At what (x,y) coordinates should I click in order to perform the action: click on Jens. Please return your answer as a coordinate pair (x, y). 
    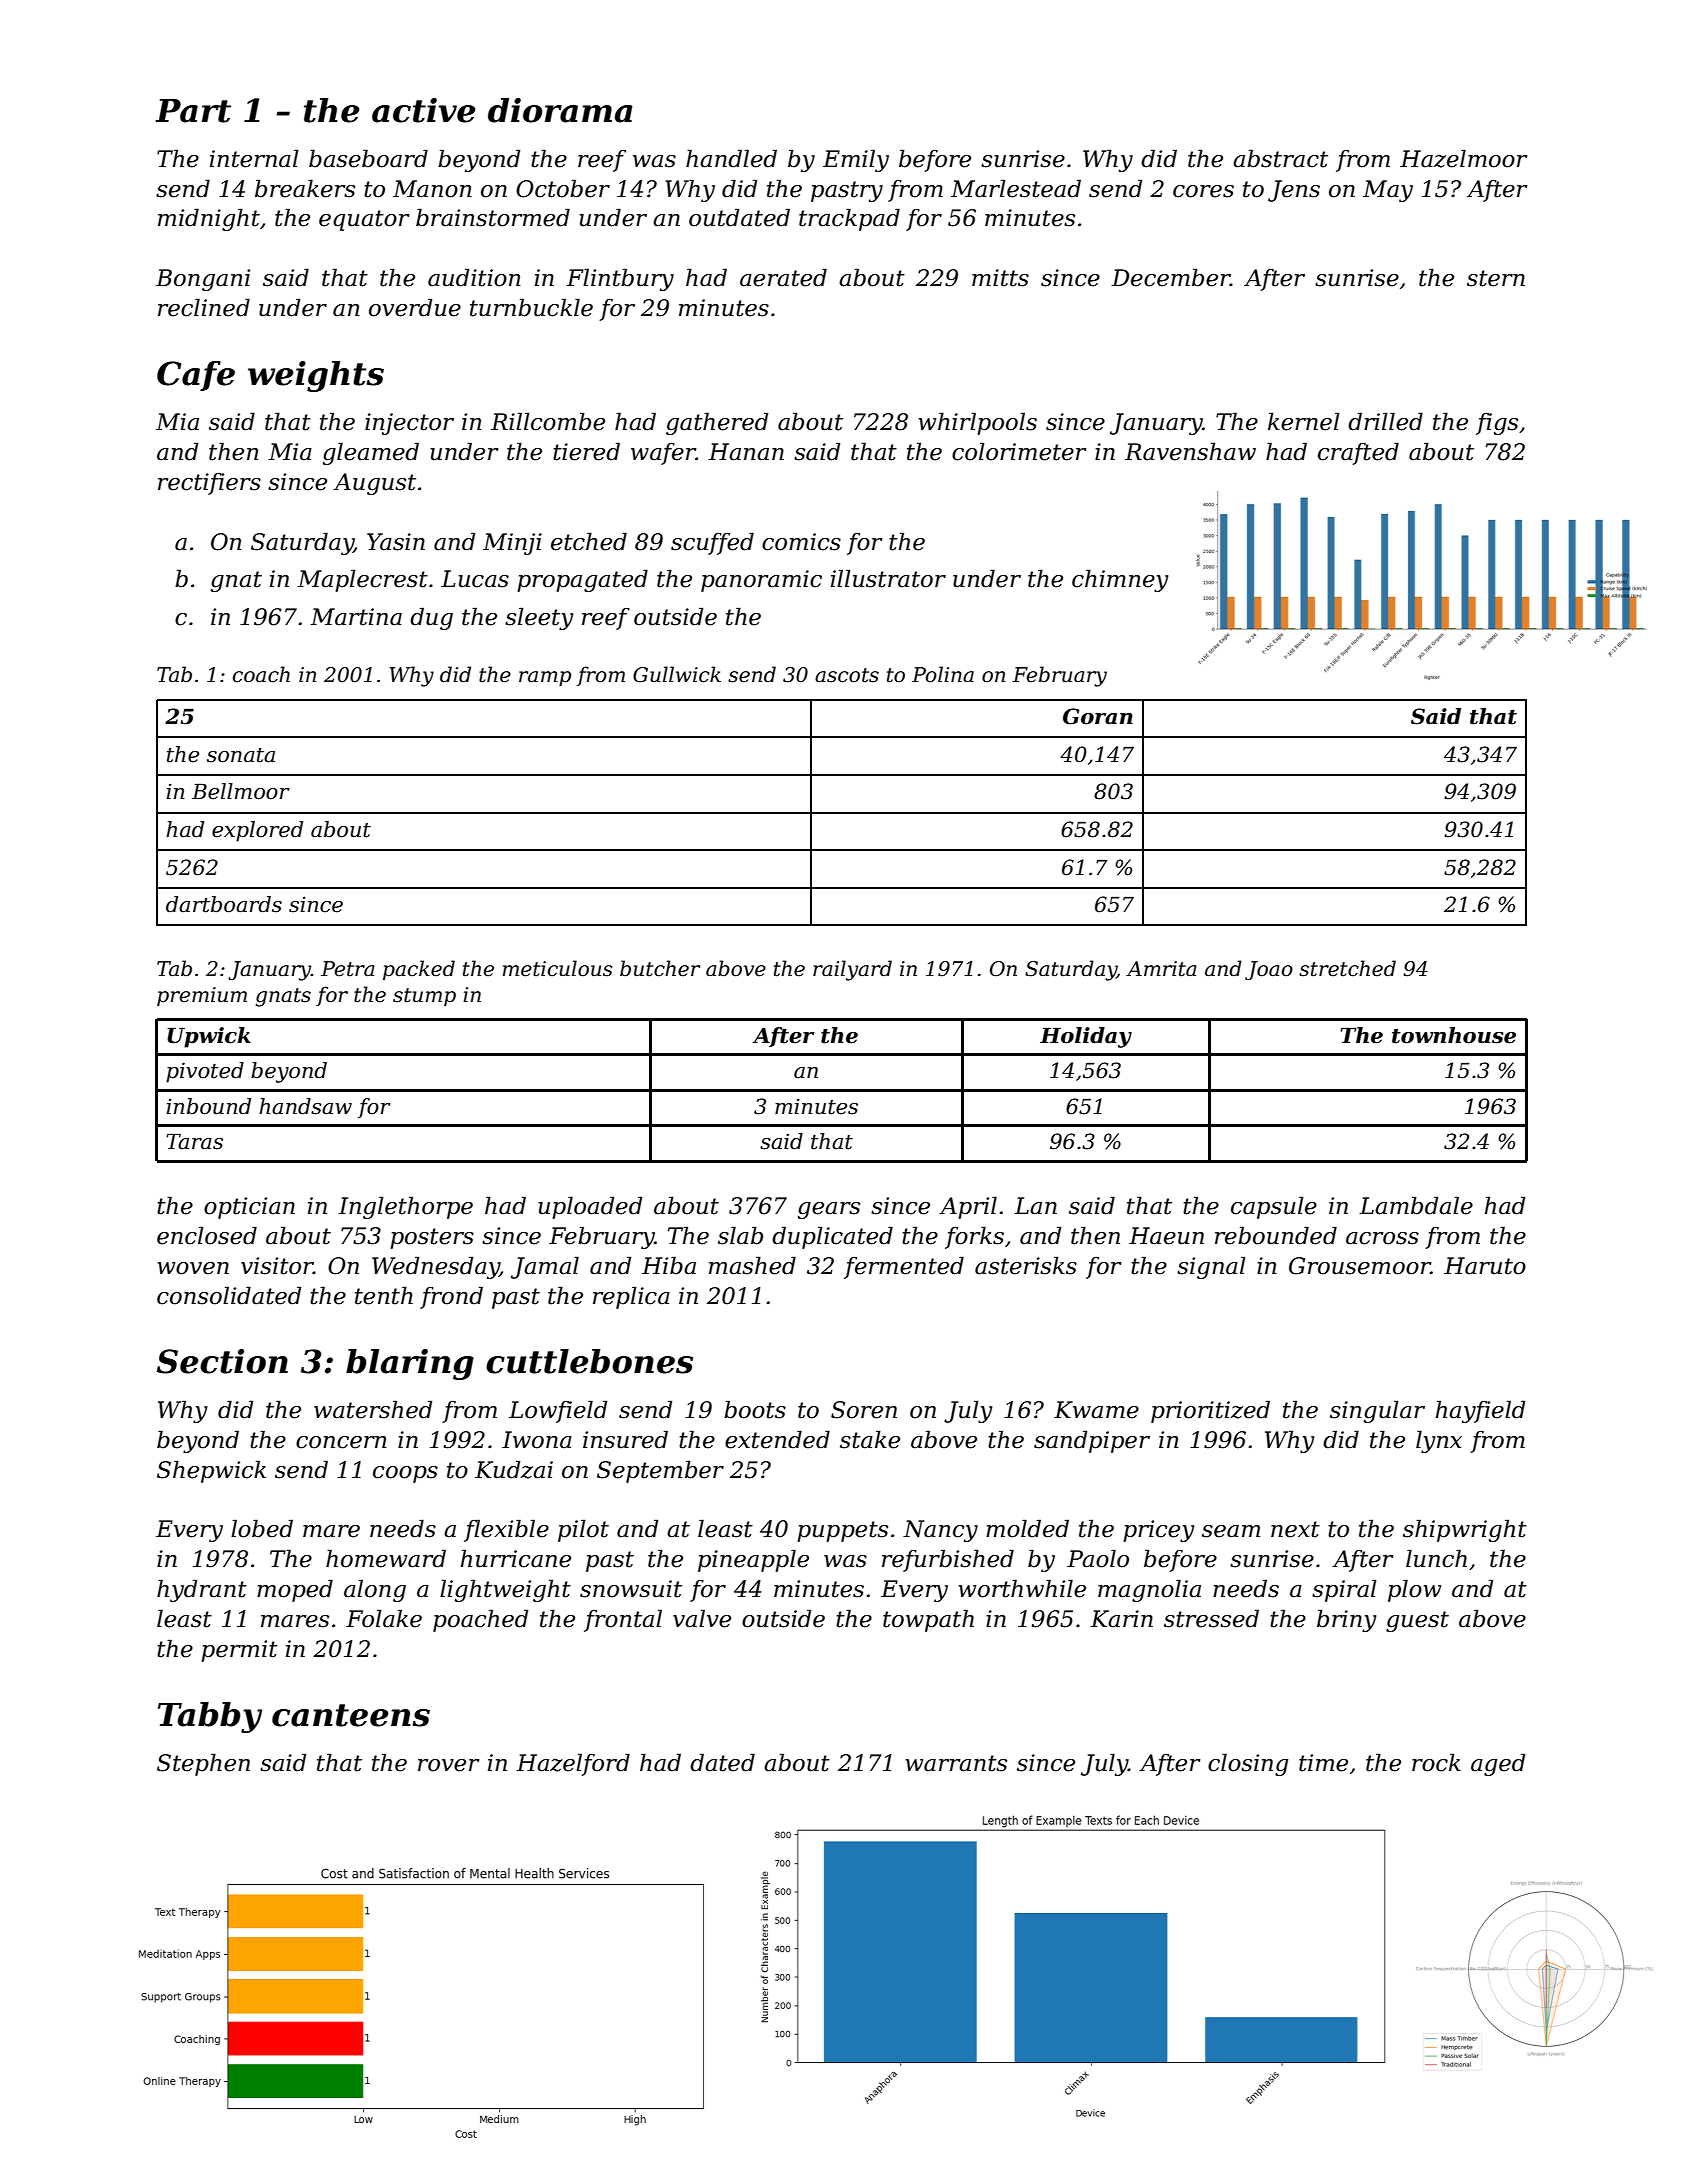
    Looking at the image, I should click on (1294, 191).
